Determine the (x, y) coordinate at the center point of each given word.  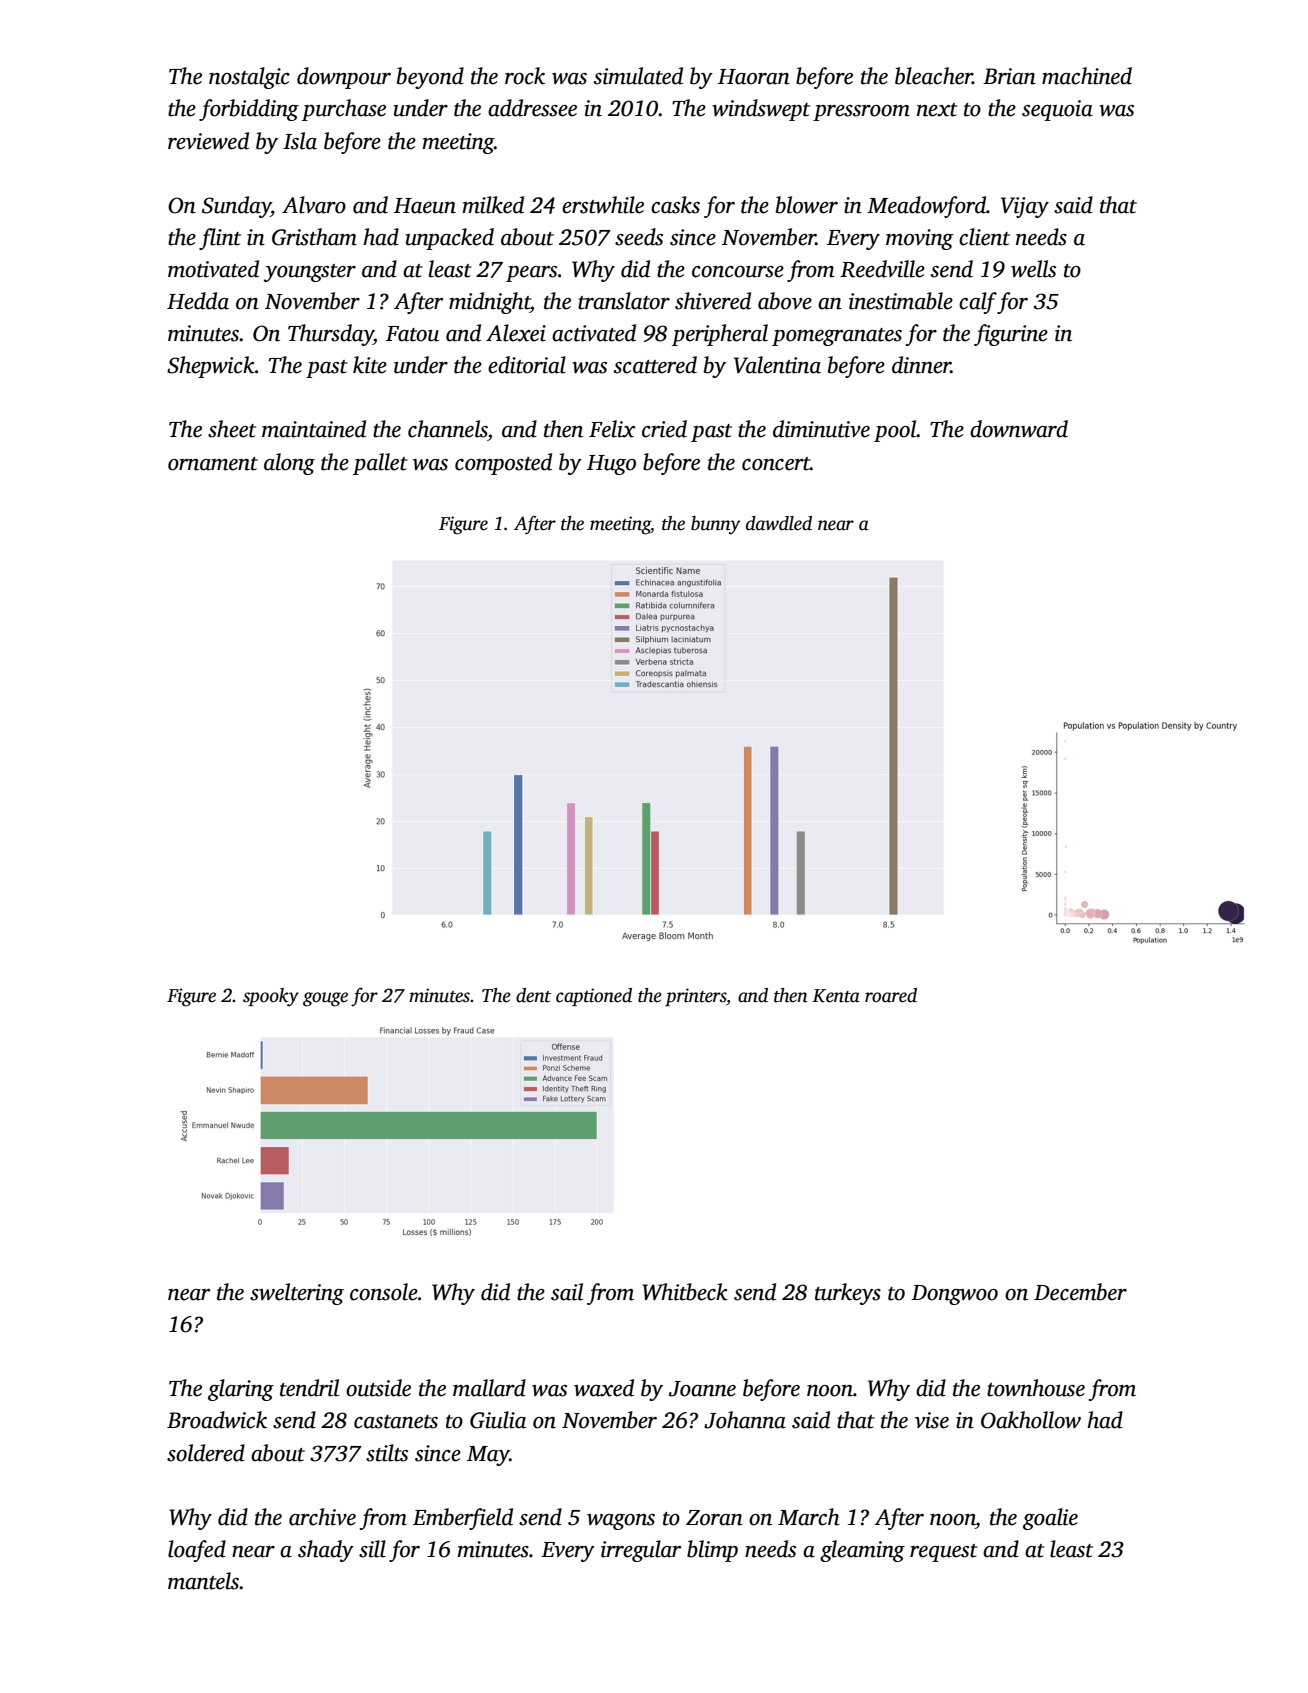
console (384, 1292)
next (937, 110)
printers (695, 997)
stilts (387, 1453)
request (944, 1553)
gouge (325, 999)
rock (525, 76)
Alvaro (314, 205)
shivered (713, 301)
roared (891, 995)
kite (370, 365)
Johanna (745, 1420)
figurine (1011, 335)
